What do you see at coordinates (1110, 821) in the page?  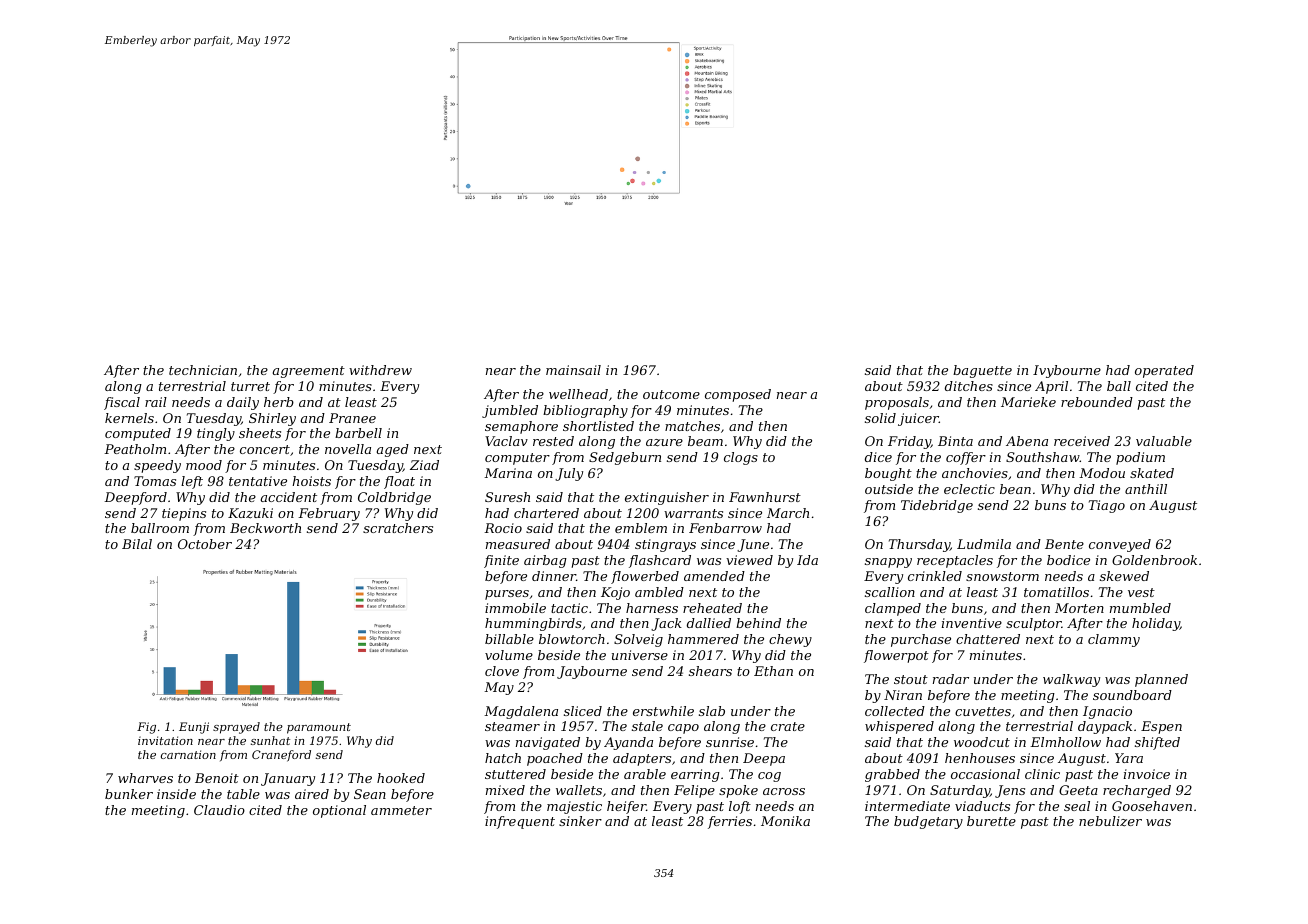 I see `nebulizer` at bounding box center [1110, 821].
